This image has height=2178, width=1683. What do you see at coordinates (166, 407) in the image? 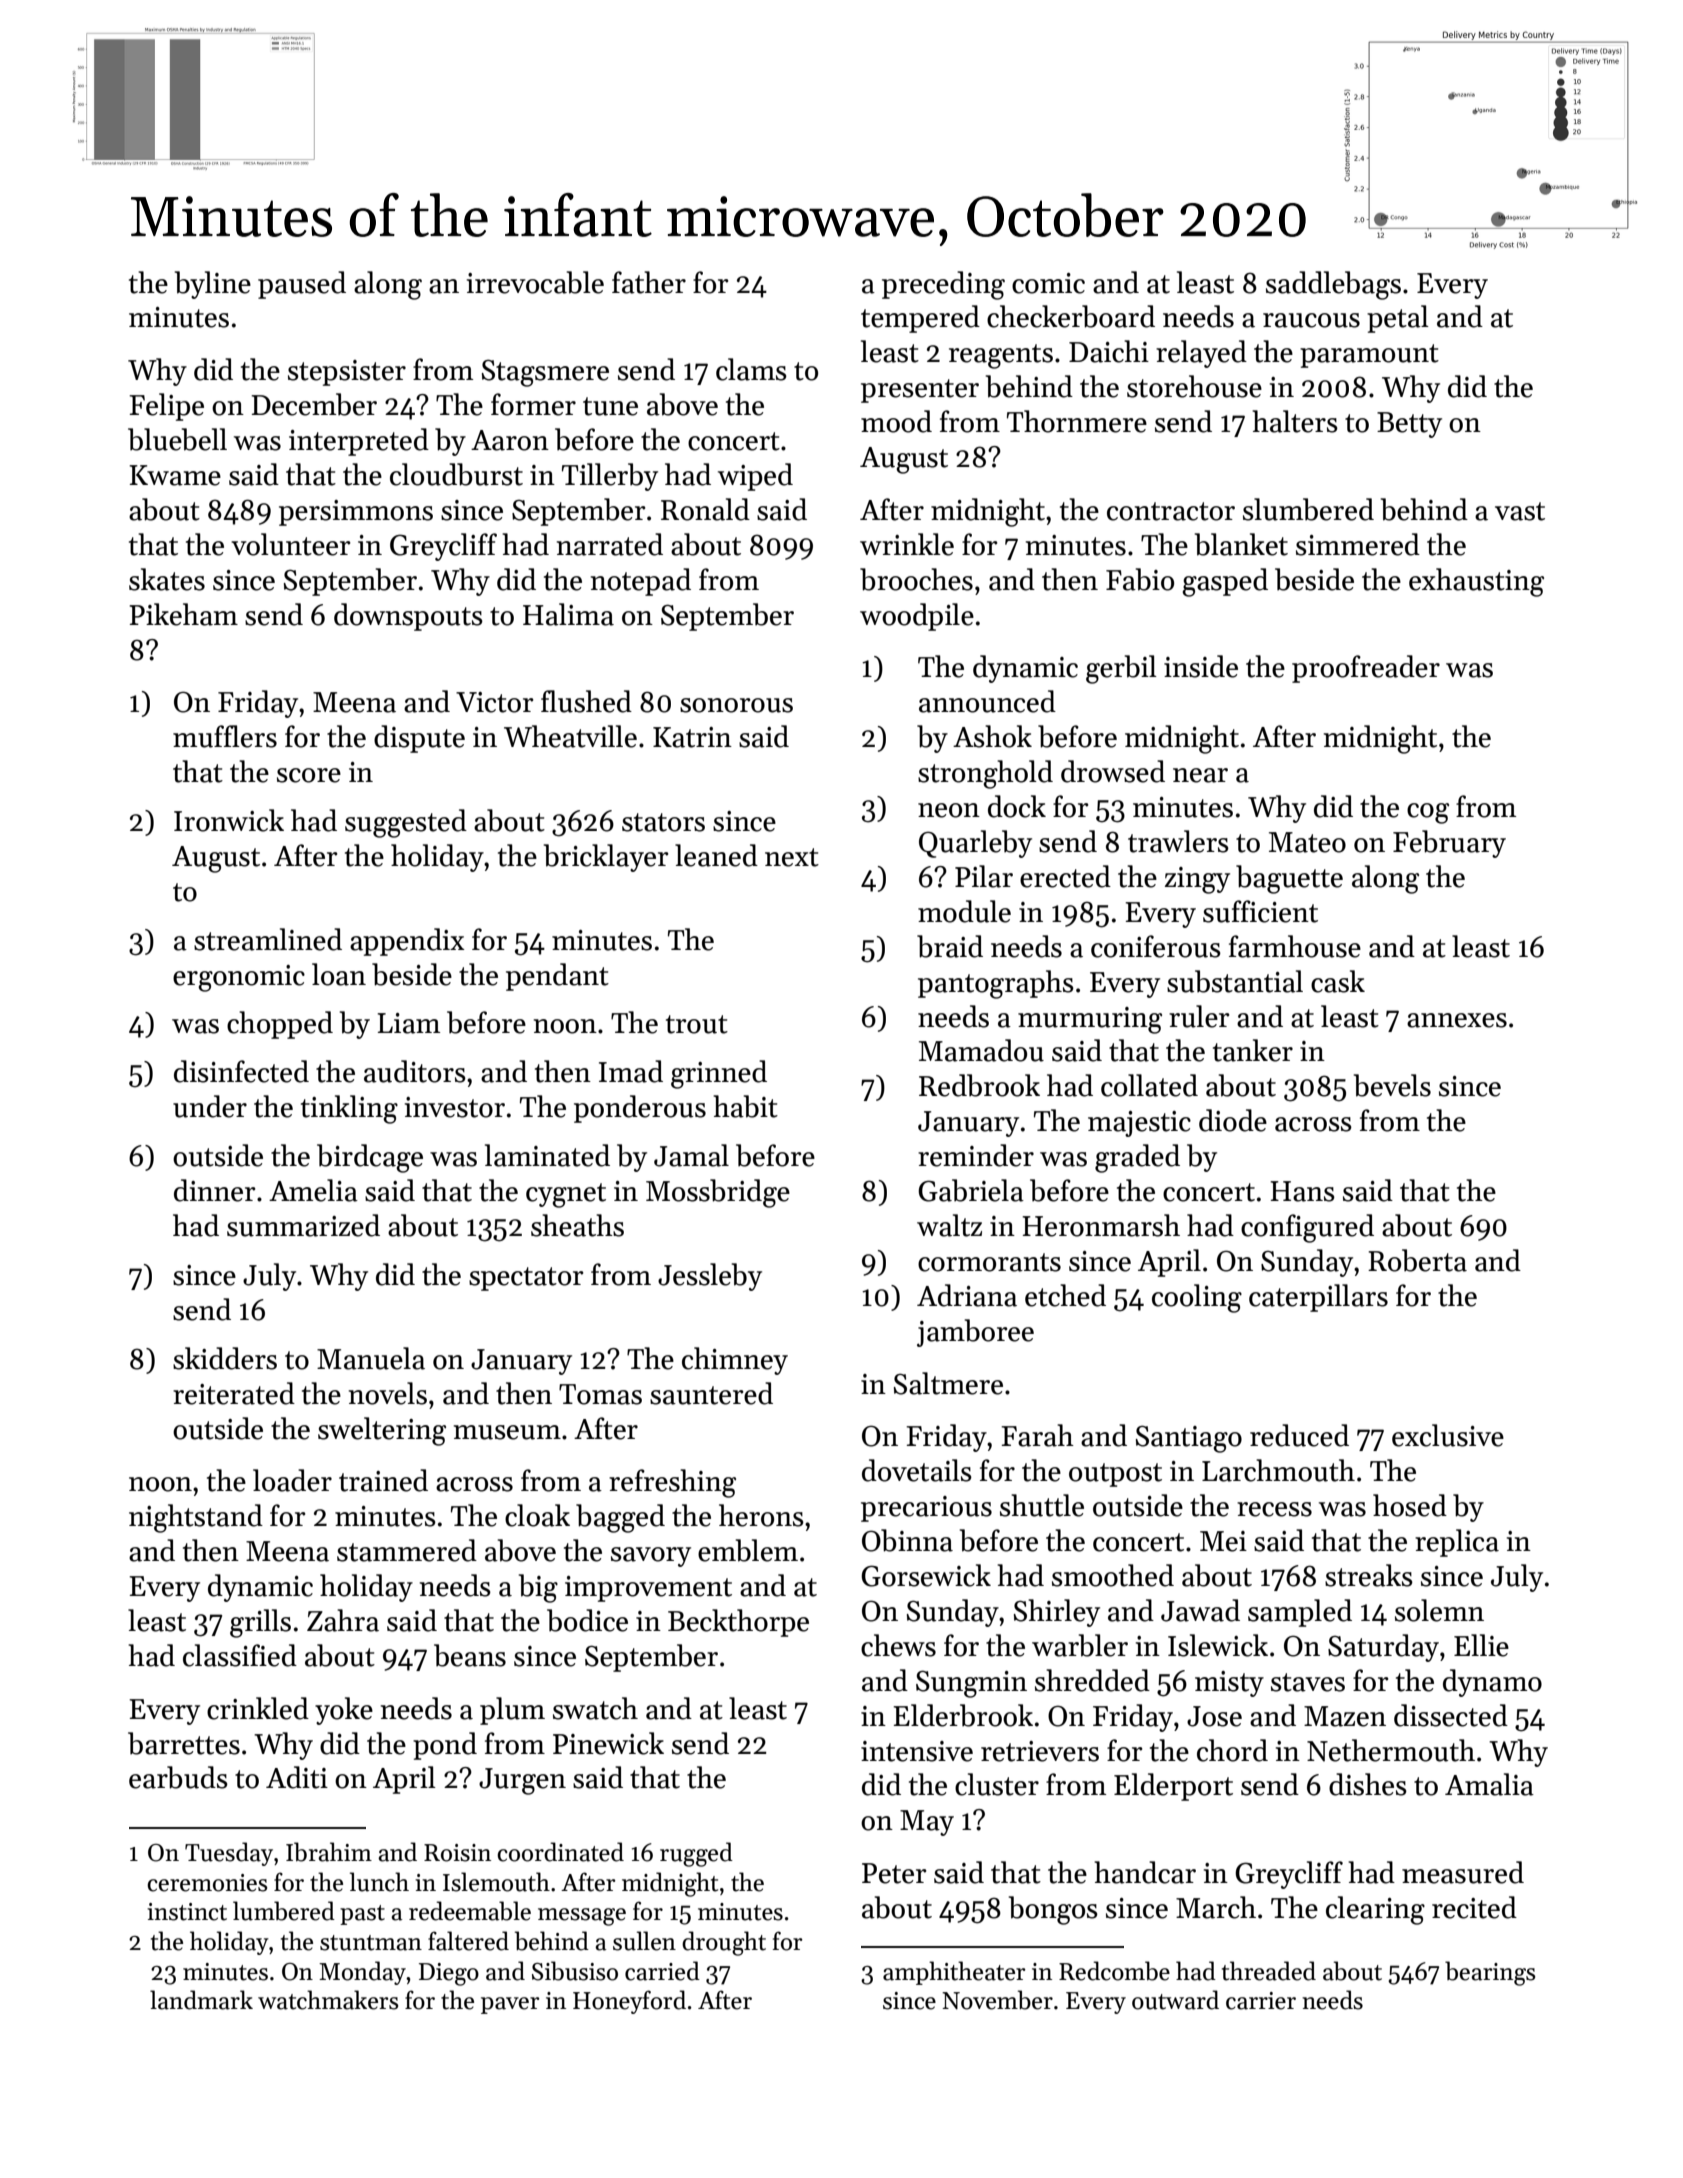
I see `Felipe` at bounding box center [166, 407].
